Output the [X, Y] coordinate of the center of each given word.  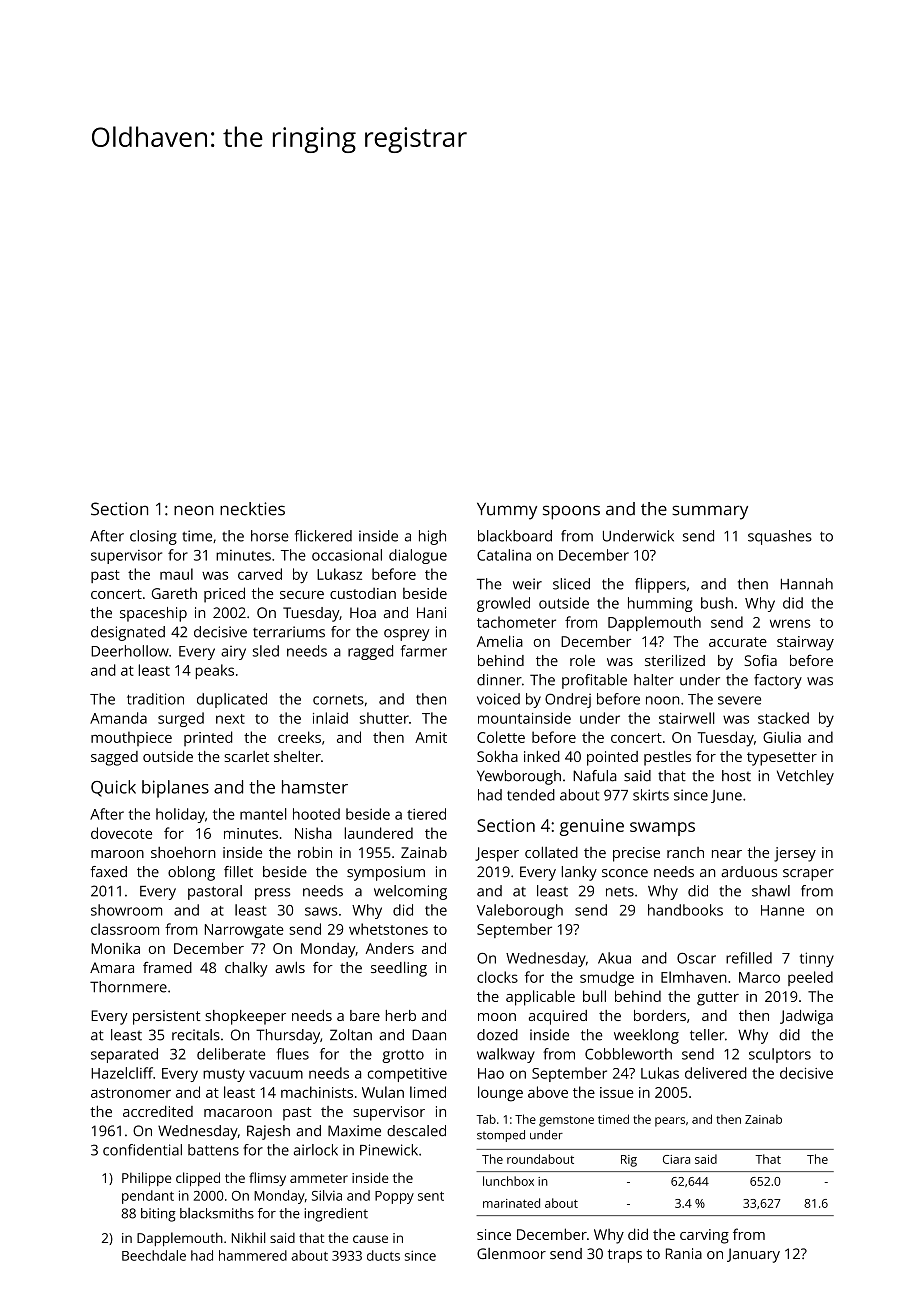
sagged [114, 758]
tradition [155, 699]
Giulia [782, 737]
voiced [498, 699]
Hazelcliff [122, 1073]
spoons [571, 512]
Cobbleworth [628, 1054]
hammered [253, 1255]
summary [710, 512]
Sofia [760, 660]
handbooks [685, 910]
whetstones [388, 929]
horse [270, 536]
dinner [499, 680]
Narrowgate [244, 931]
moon [497, 1017]
